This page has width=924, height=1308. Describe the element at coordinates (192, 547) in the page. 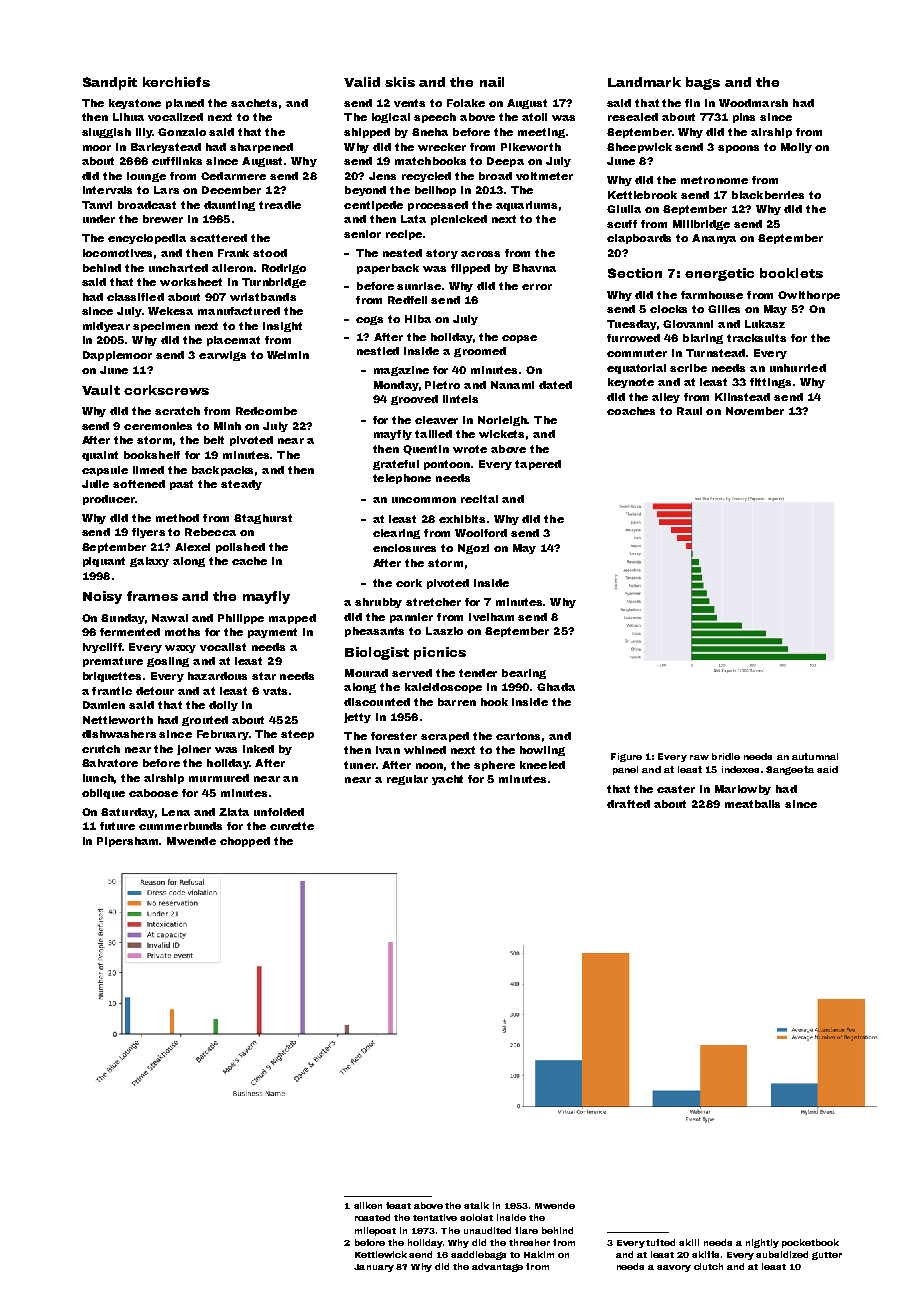

I see `Alexei` at that location.
